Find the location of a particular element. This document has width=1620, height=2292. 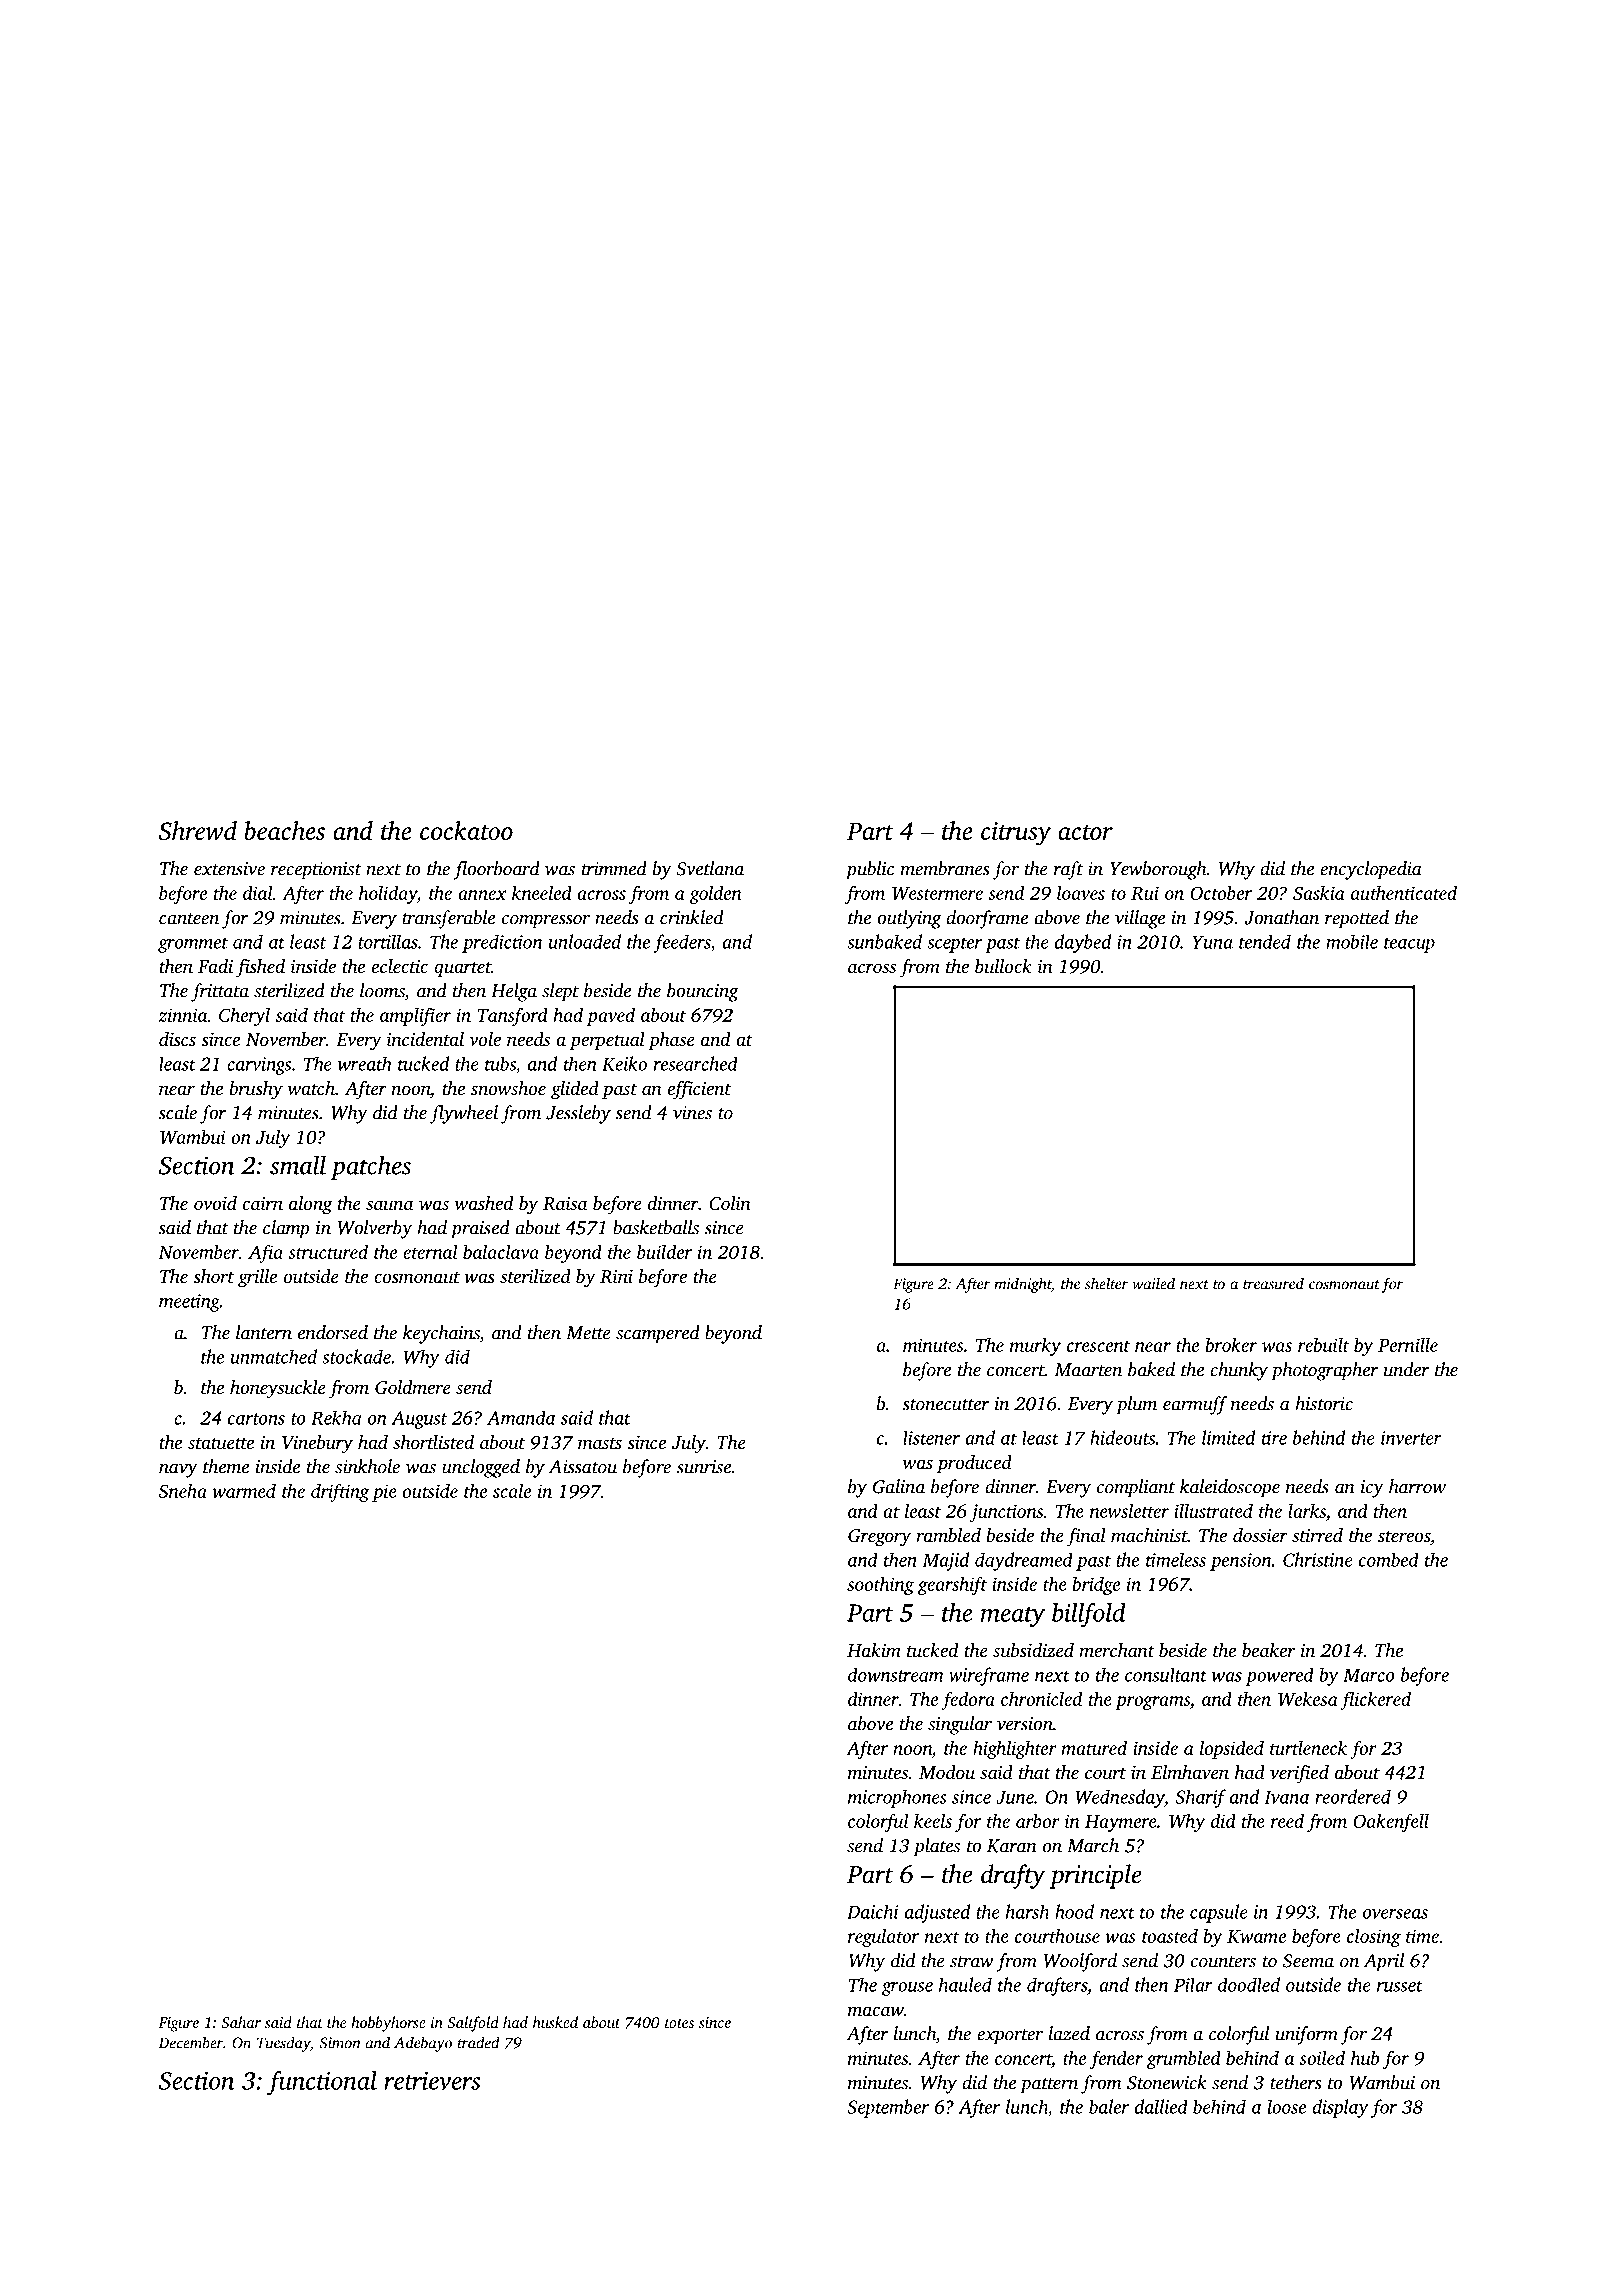

functional is located at coordinates (322, 2083).
